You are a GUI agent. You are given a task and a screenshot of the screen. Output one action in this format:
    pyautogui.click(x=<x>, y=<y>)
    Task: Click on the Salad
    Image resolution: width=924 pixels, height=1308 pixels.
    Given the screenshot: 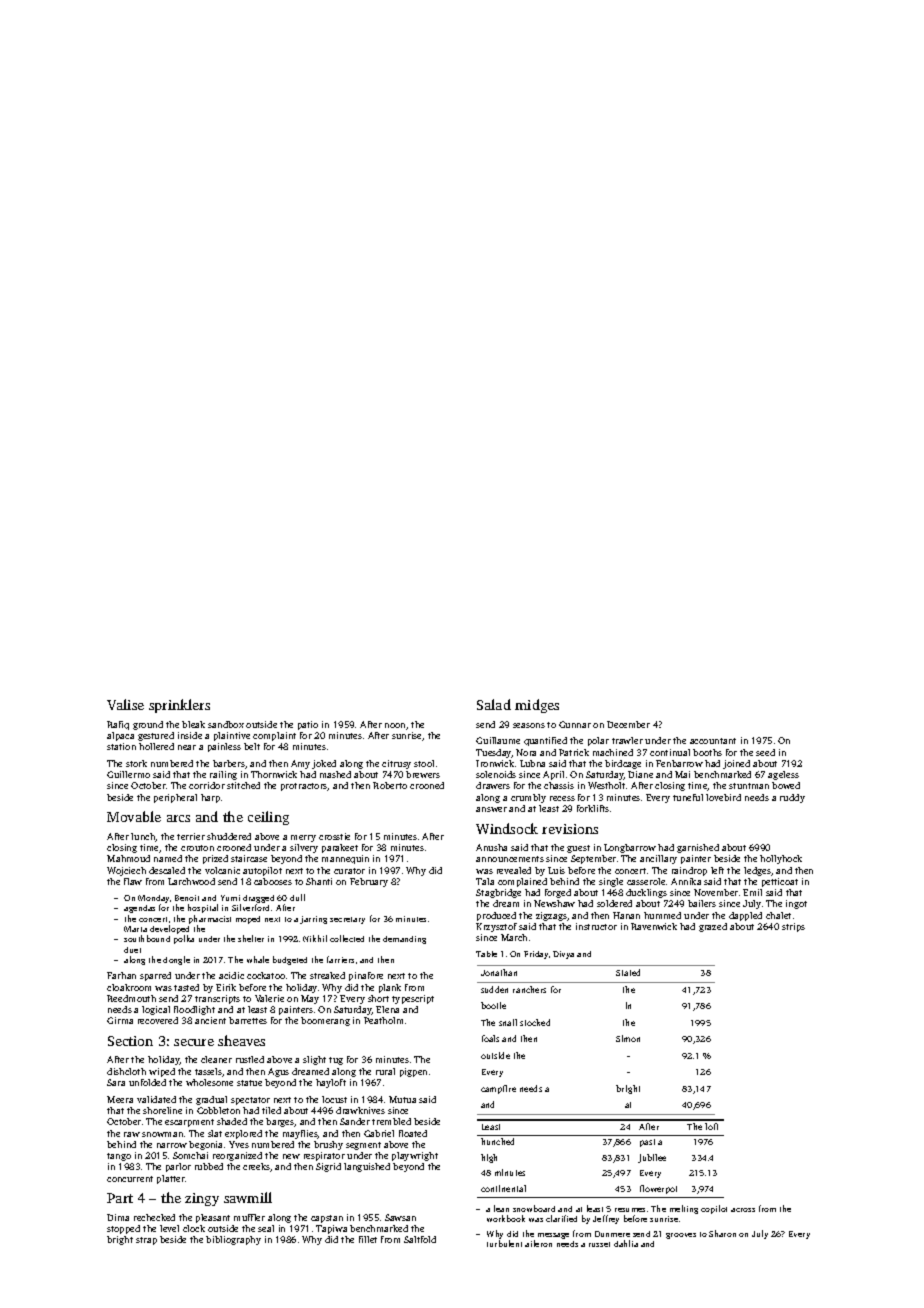 What is the action you would take?
    pyautogui.click(x=494, y=704)
